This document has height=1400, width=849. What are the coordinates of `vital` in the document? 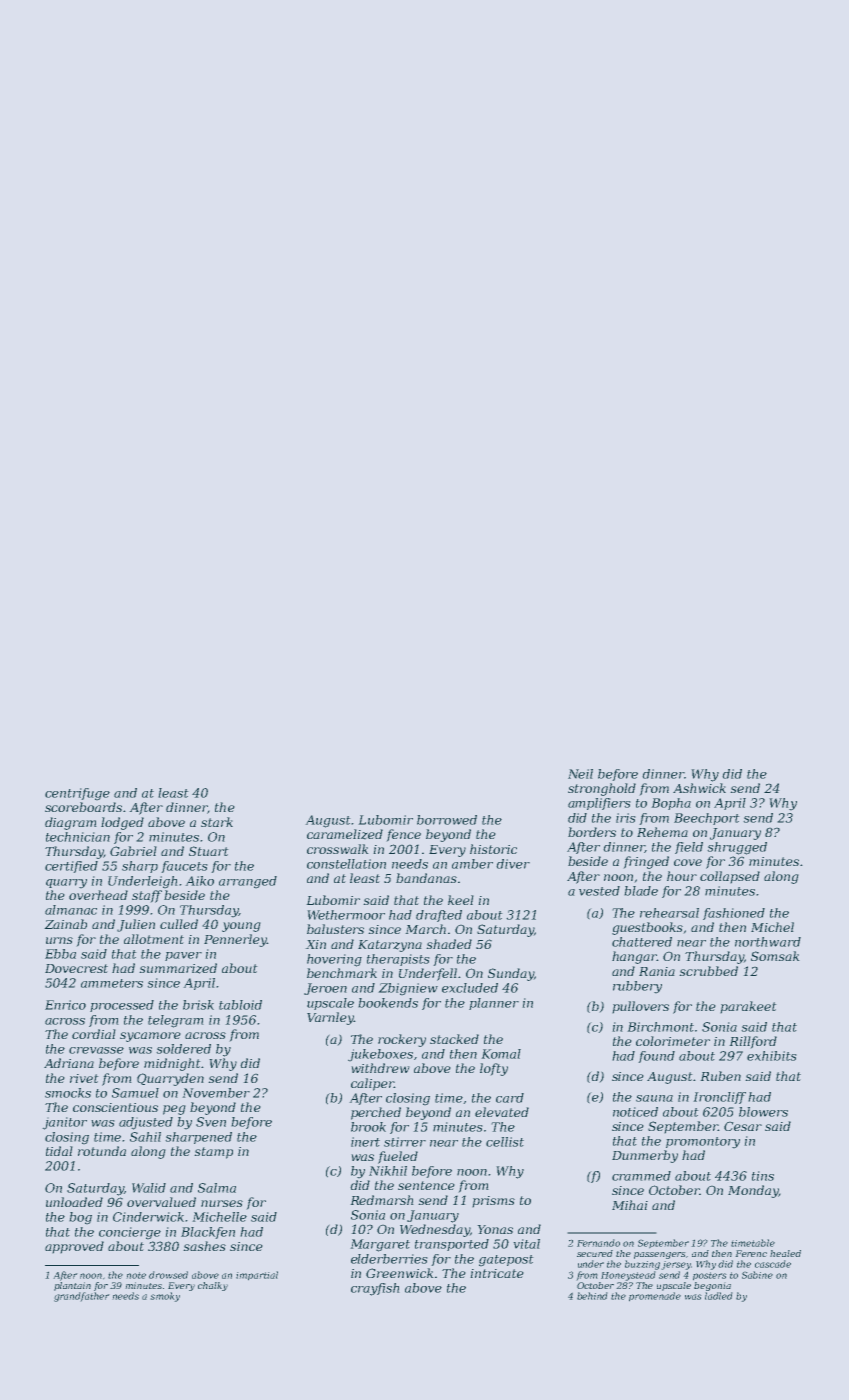 It's located at (526, 1244).
